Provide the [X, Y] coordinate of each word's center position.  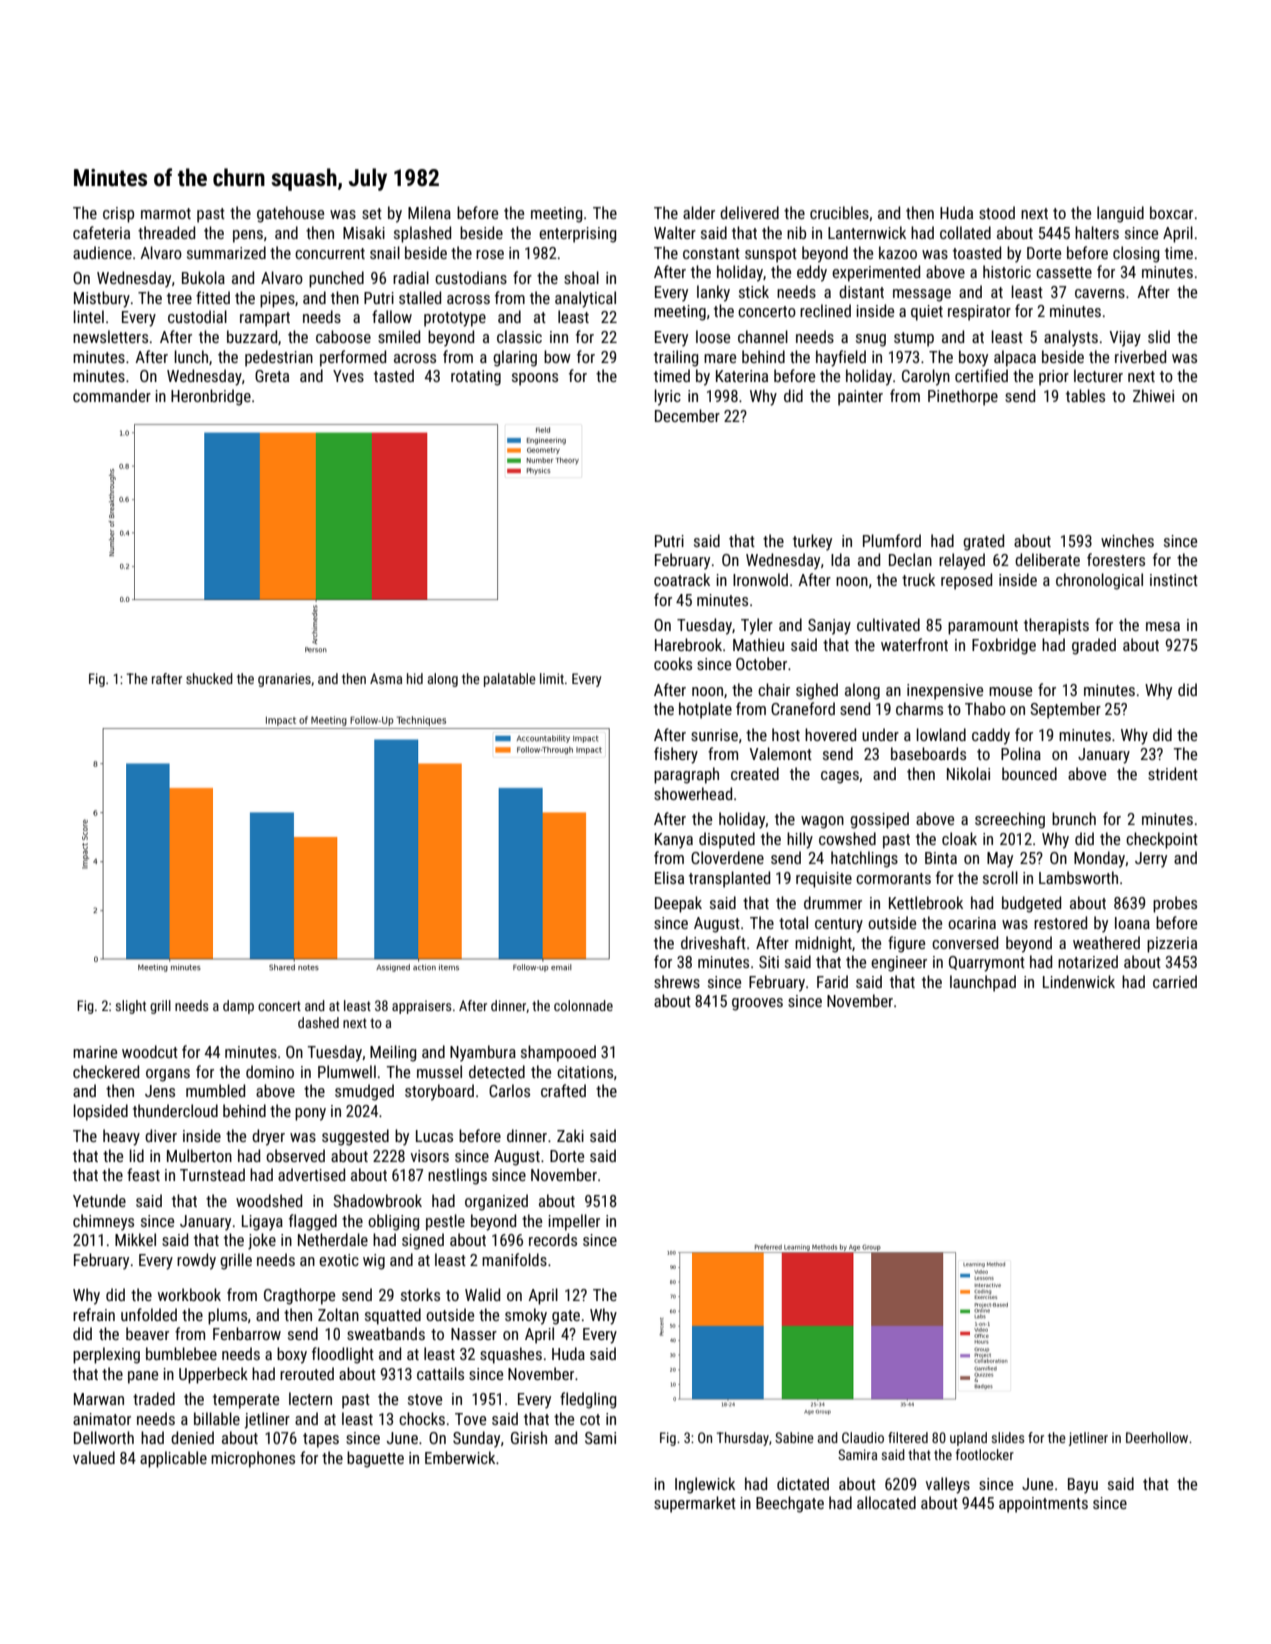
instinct [1174, 580]
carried [1175, 981]
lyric [668, 397]
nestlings [457, 1176]
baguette [375, 1459]
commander [112, 395]
